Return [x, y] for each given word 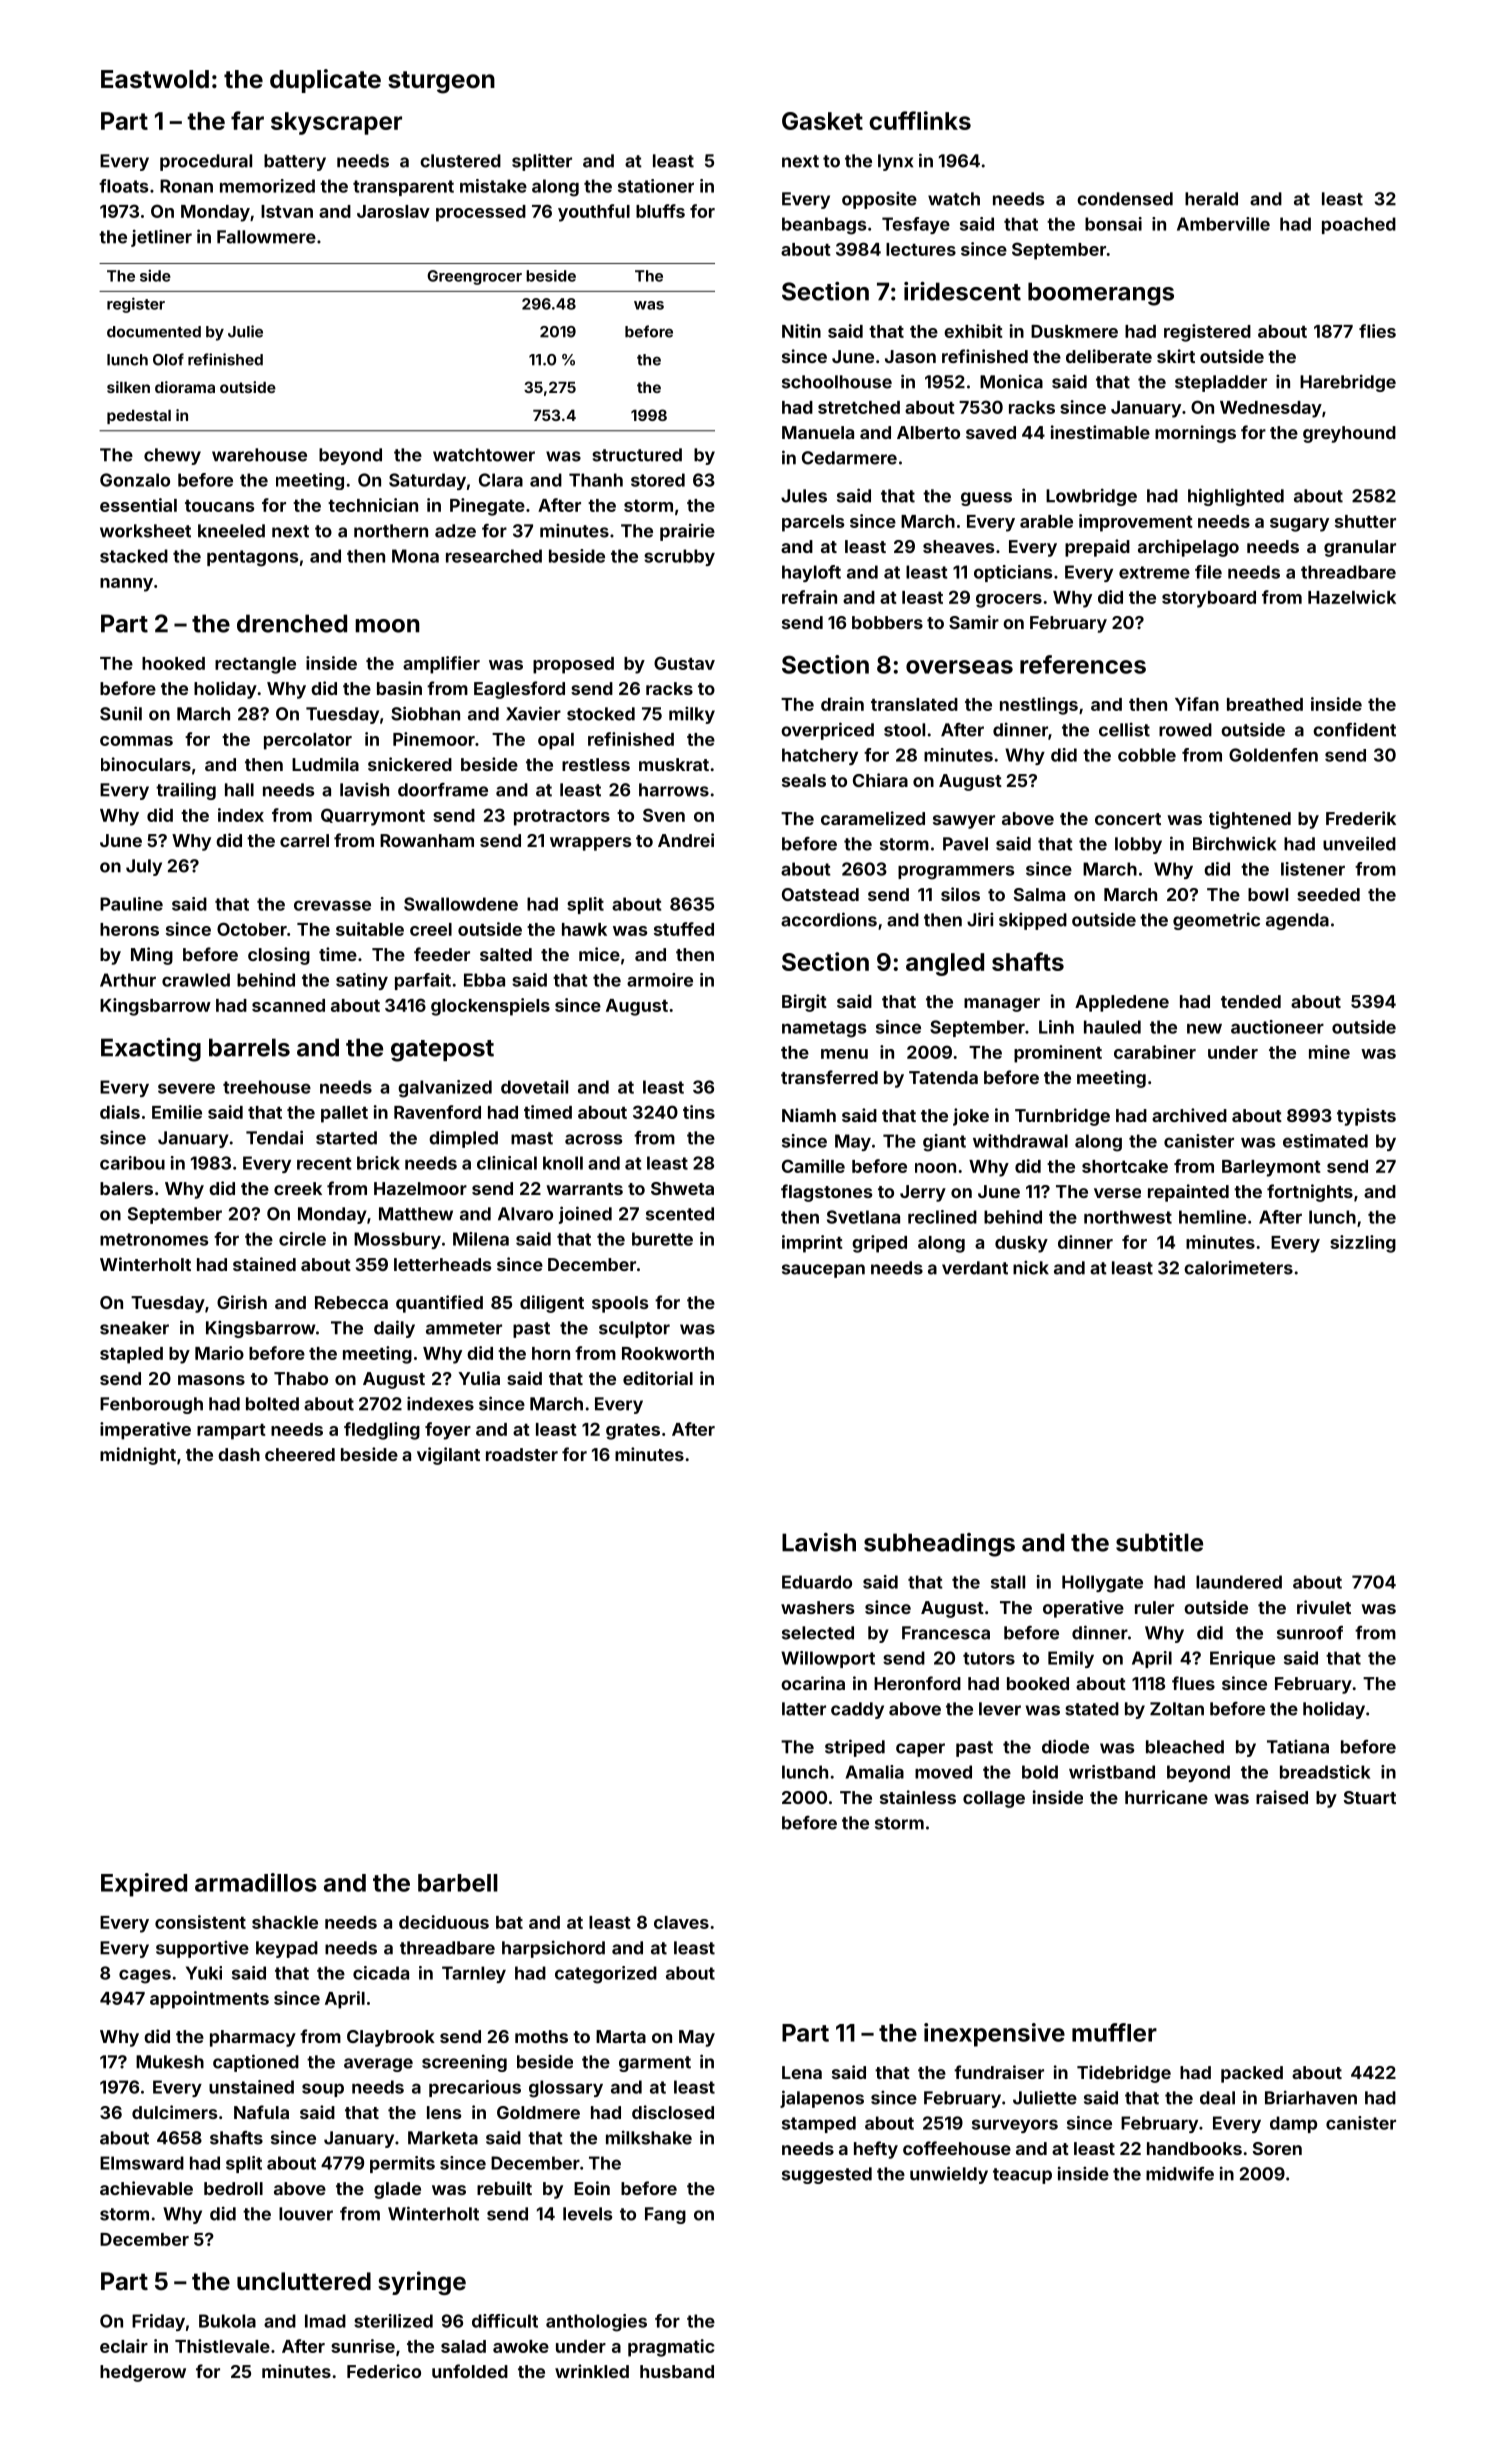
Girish [242, 1302]
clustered [460, 161]
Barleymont [1271, 1168]
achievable [146, 2188]
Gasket [822, 121]
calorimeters [1238, 1267]
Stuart [1370, 1797]
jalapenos [822, 2099]
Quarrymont [373, 817]
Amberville [1223, 224]
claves [681, 1922]
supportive [202, 1949]
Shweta [682, 1188]
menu [844, 1054]
